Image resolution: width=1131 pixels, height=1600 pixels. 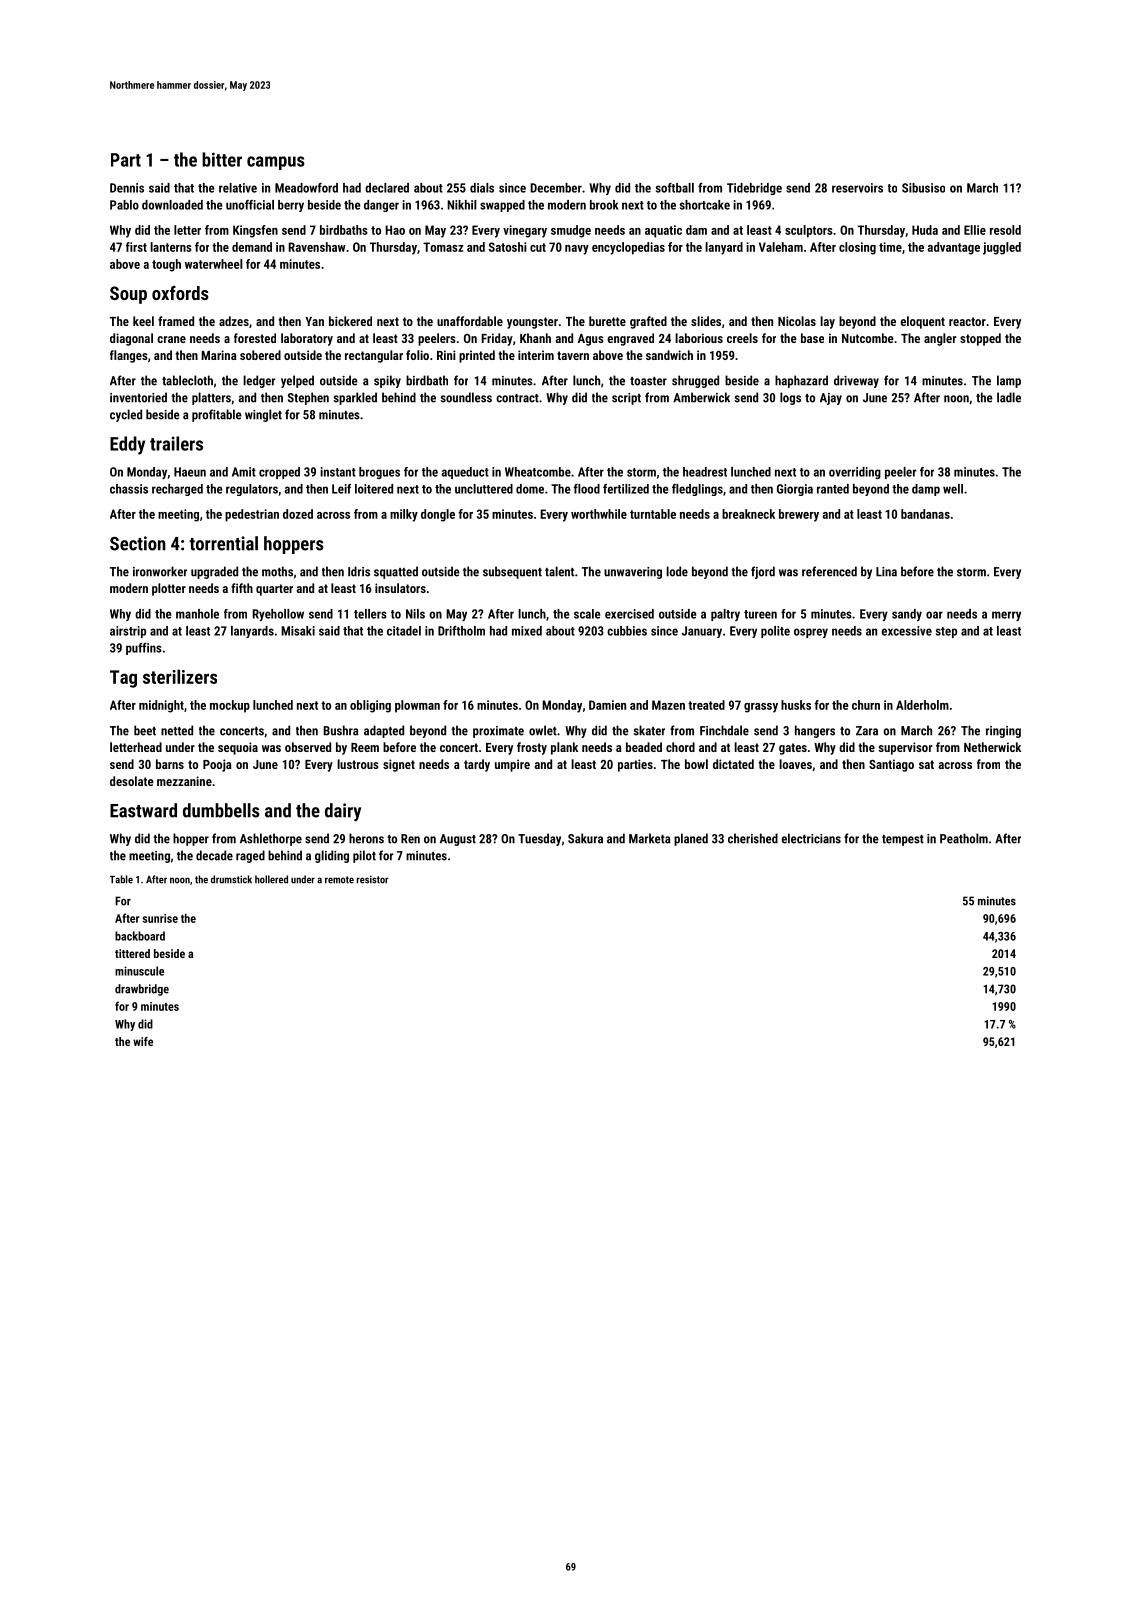 What do you see at coordinates (585, 838) in the screenshot?
I see `Sakura` at bounding box center [585, 838].
